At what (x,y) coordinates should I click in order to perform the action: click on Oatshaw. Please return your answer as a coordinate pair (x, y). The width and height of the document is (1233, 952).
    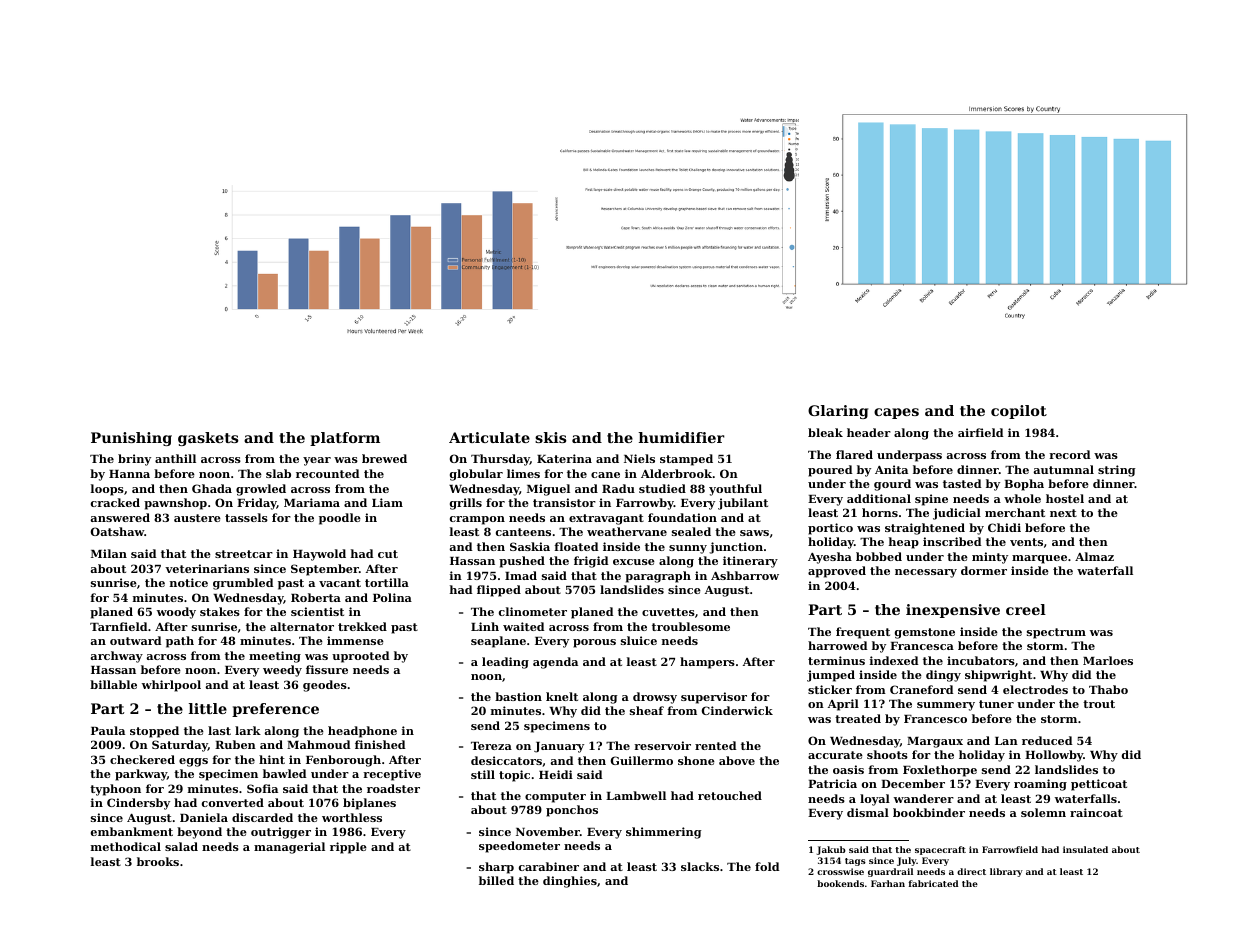
    Looking at the image, I should click on (117, 531).
